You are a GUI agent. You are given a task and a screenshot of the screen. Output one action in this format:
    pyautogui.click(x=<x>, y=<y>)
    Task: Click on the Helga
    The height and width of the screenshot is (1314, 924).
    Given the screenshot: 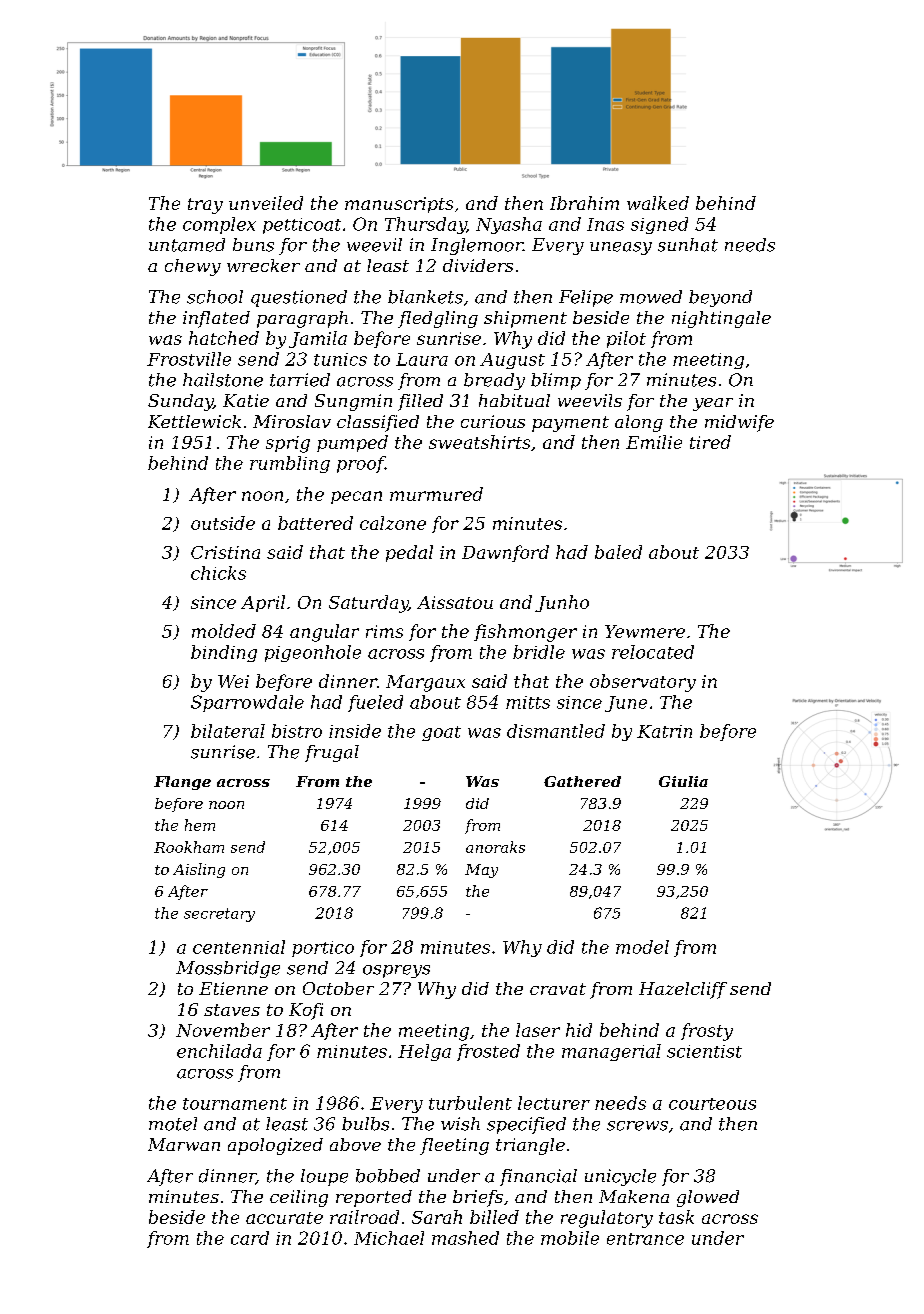 What is the action you would take?
    pyautogui.click(x=424, y=1052)
